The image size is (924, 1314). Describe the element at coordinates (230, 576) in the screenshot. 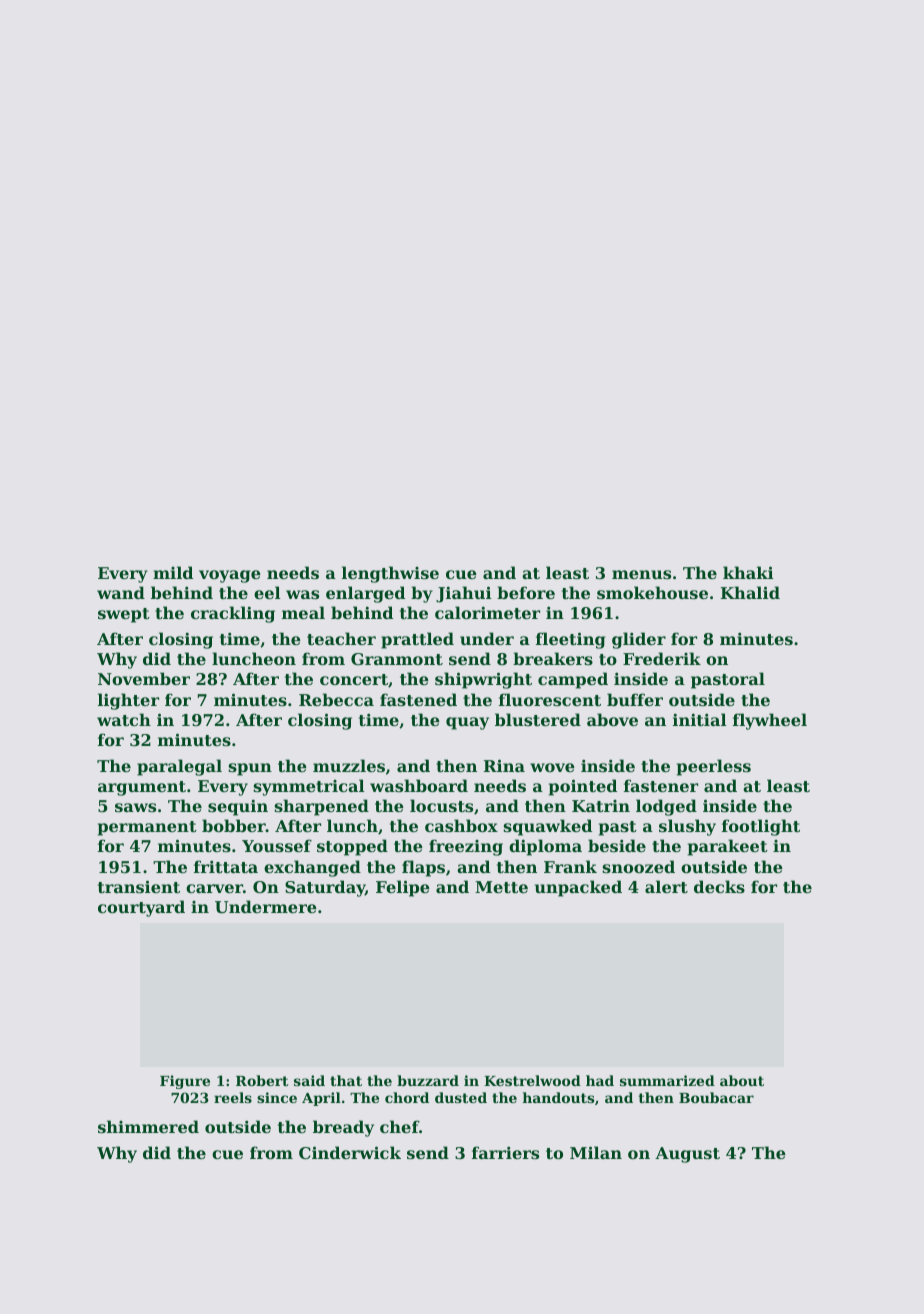

I see `voyage` at that location.
